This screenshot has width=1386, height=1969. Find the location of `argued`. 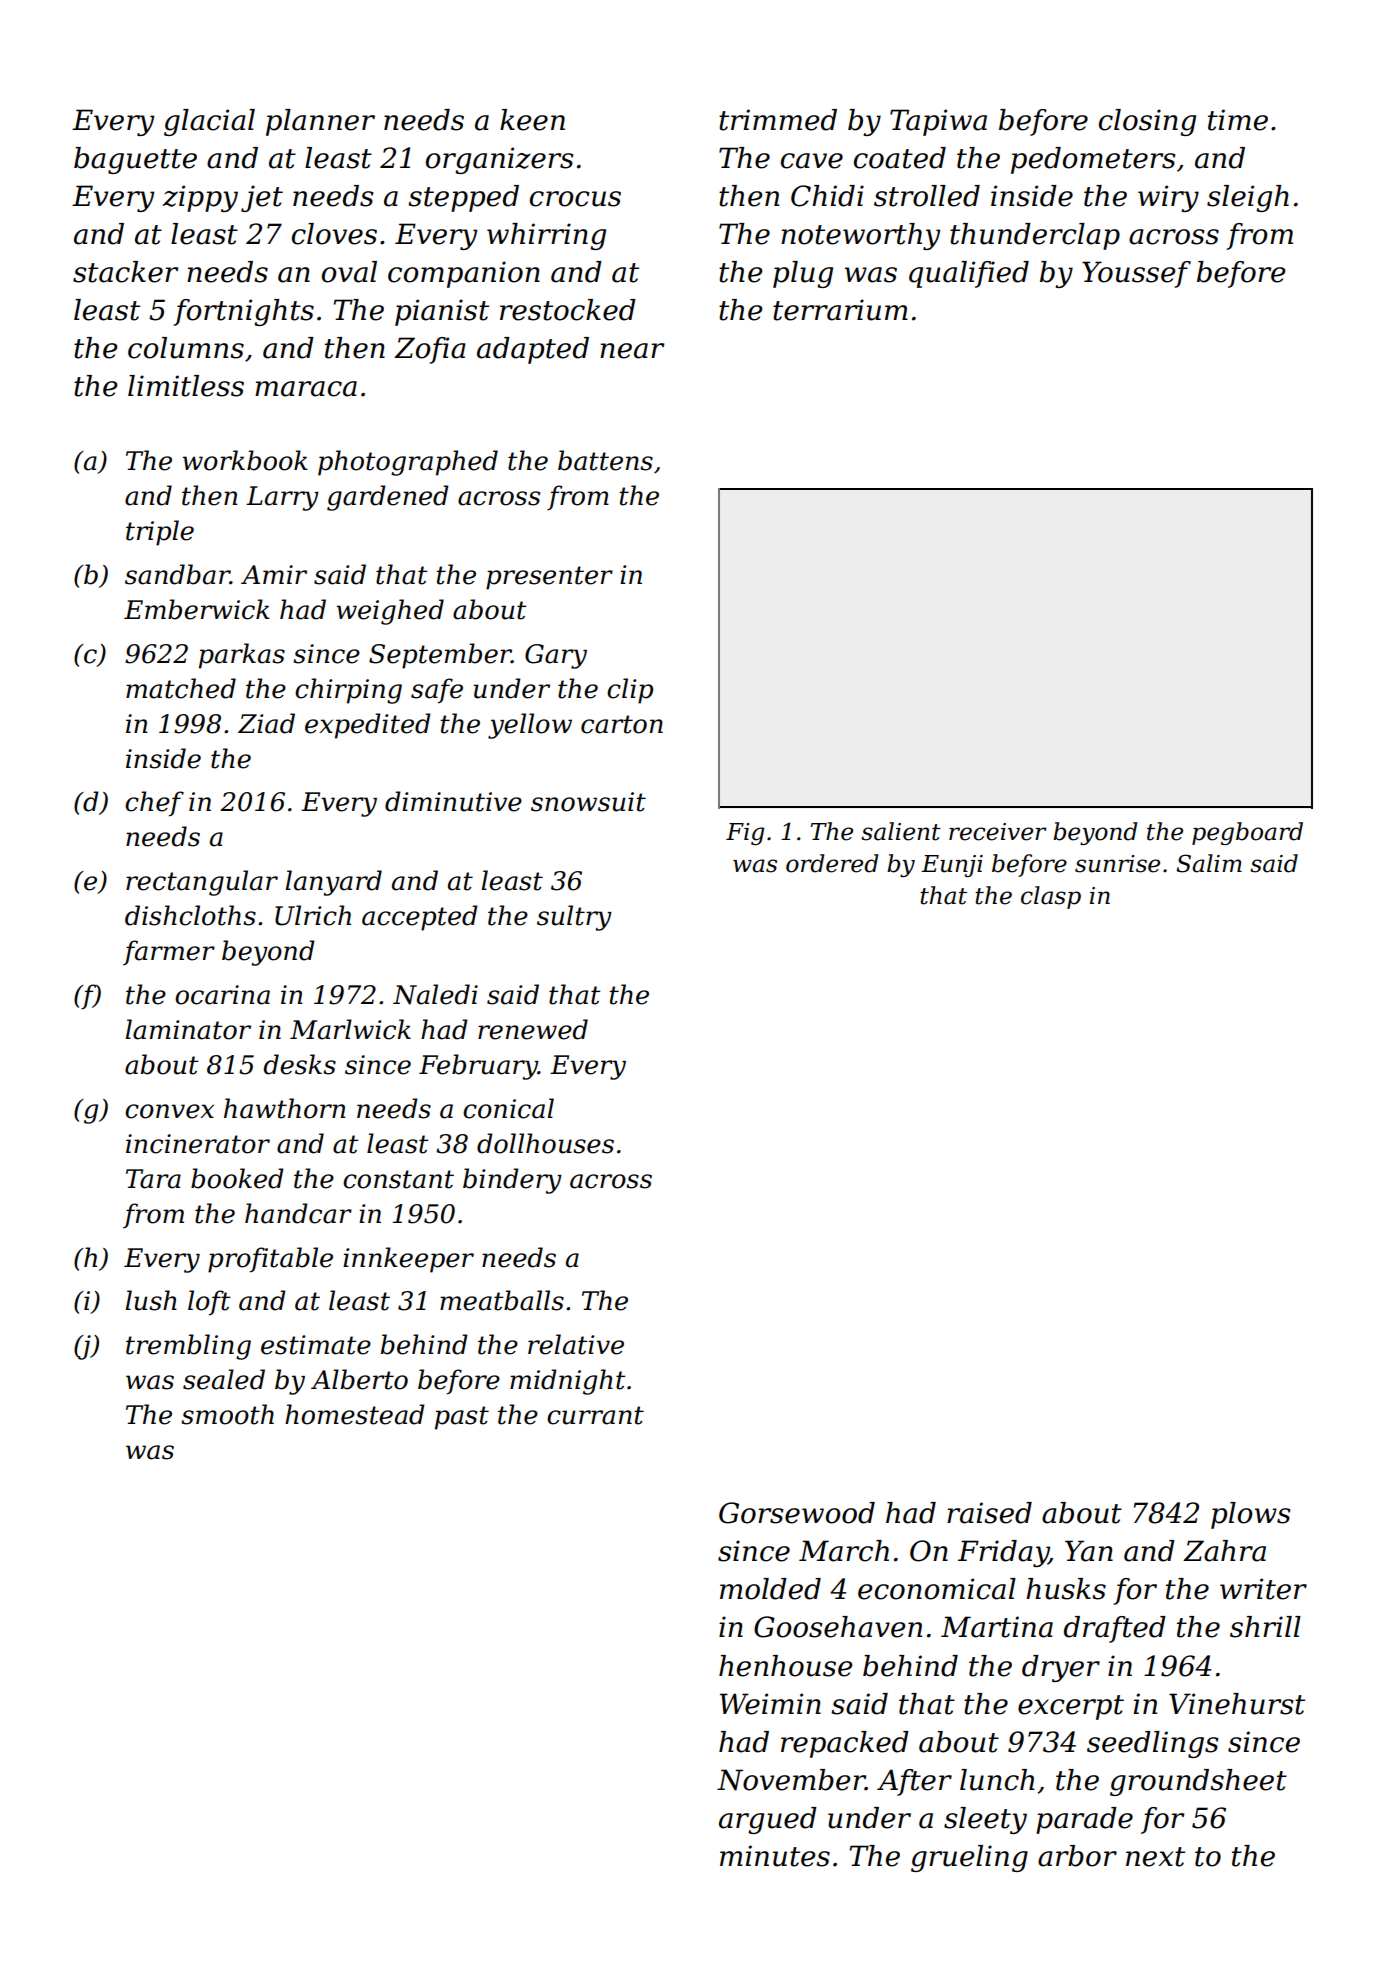

argued is located at coordinates (768, 1820).
